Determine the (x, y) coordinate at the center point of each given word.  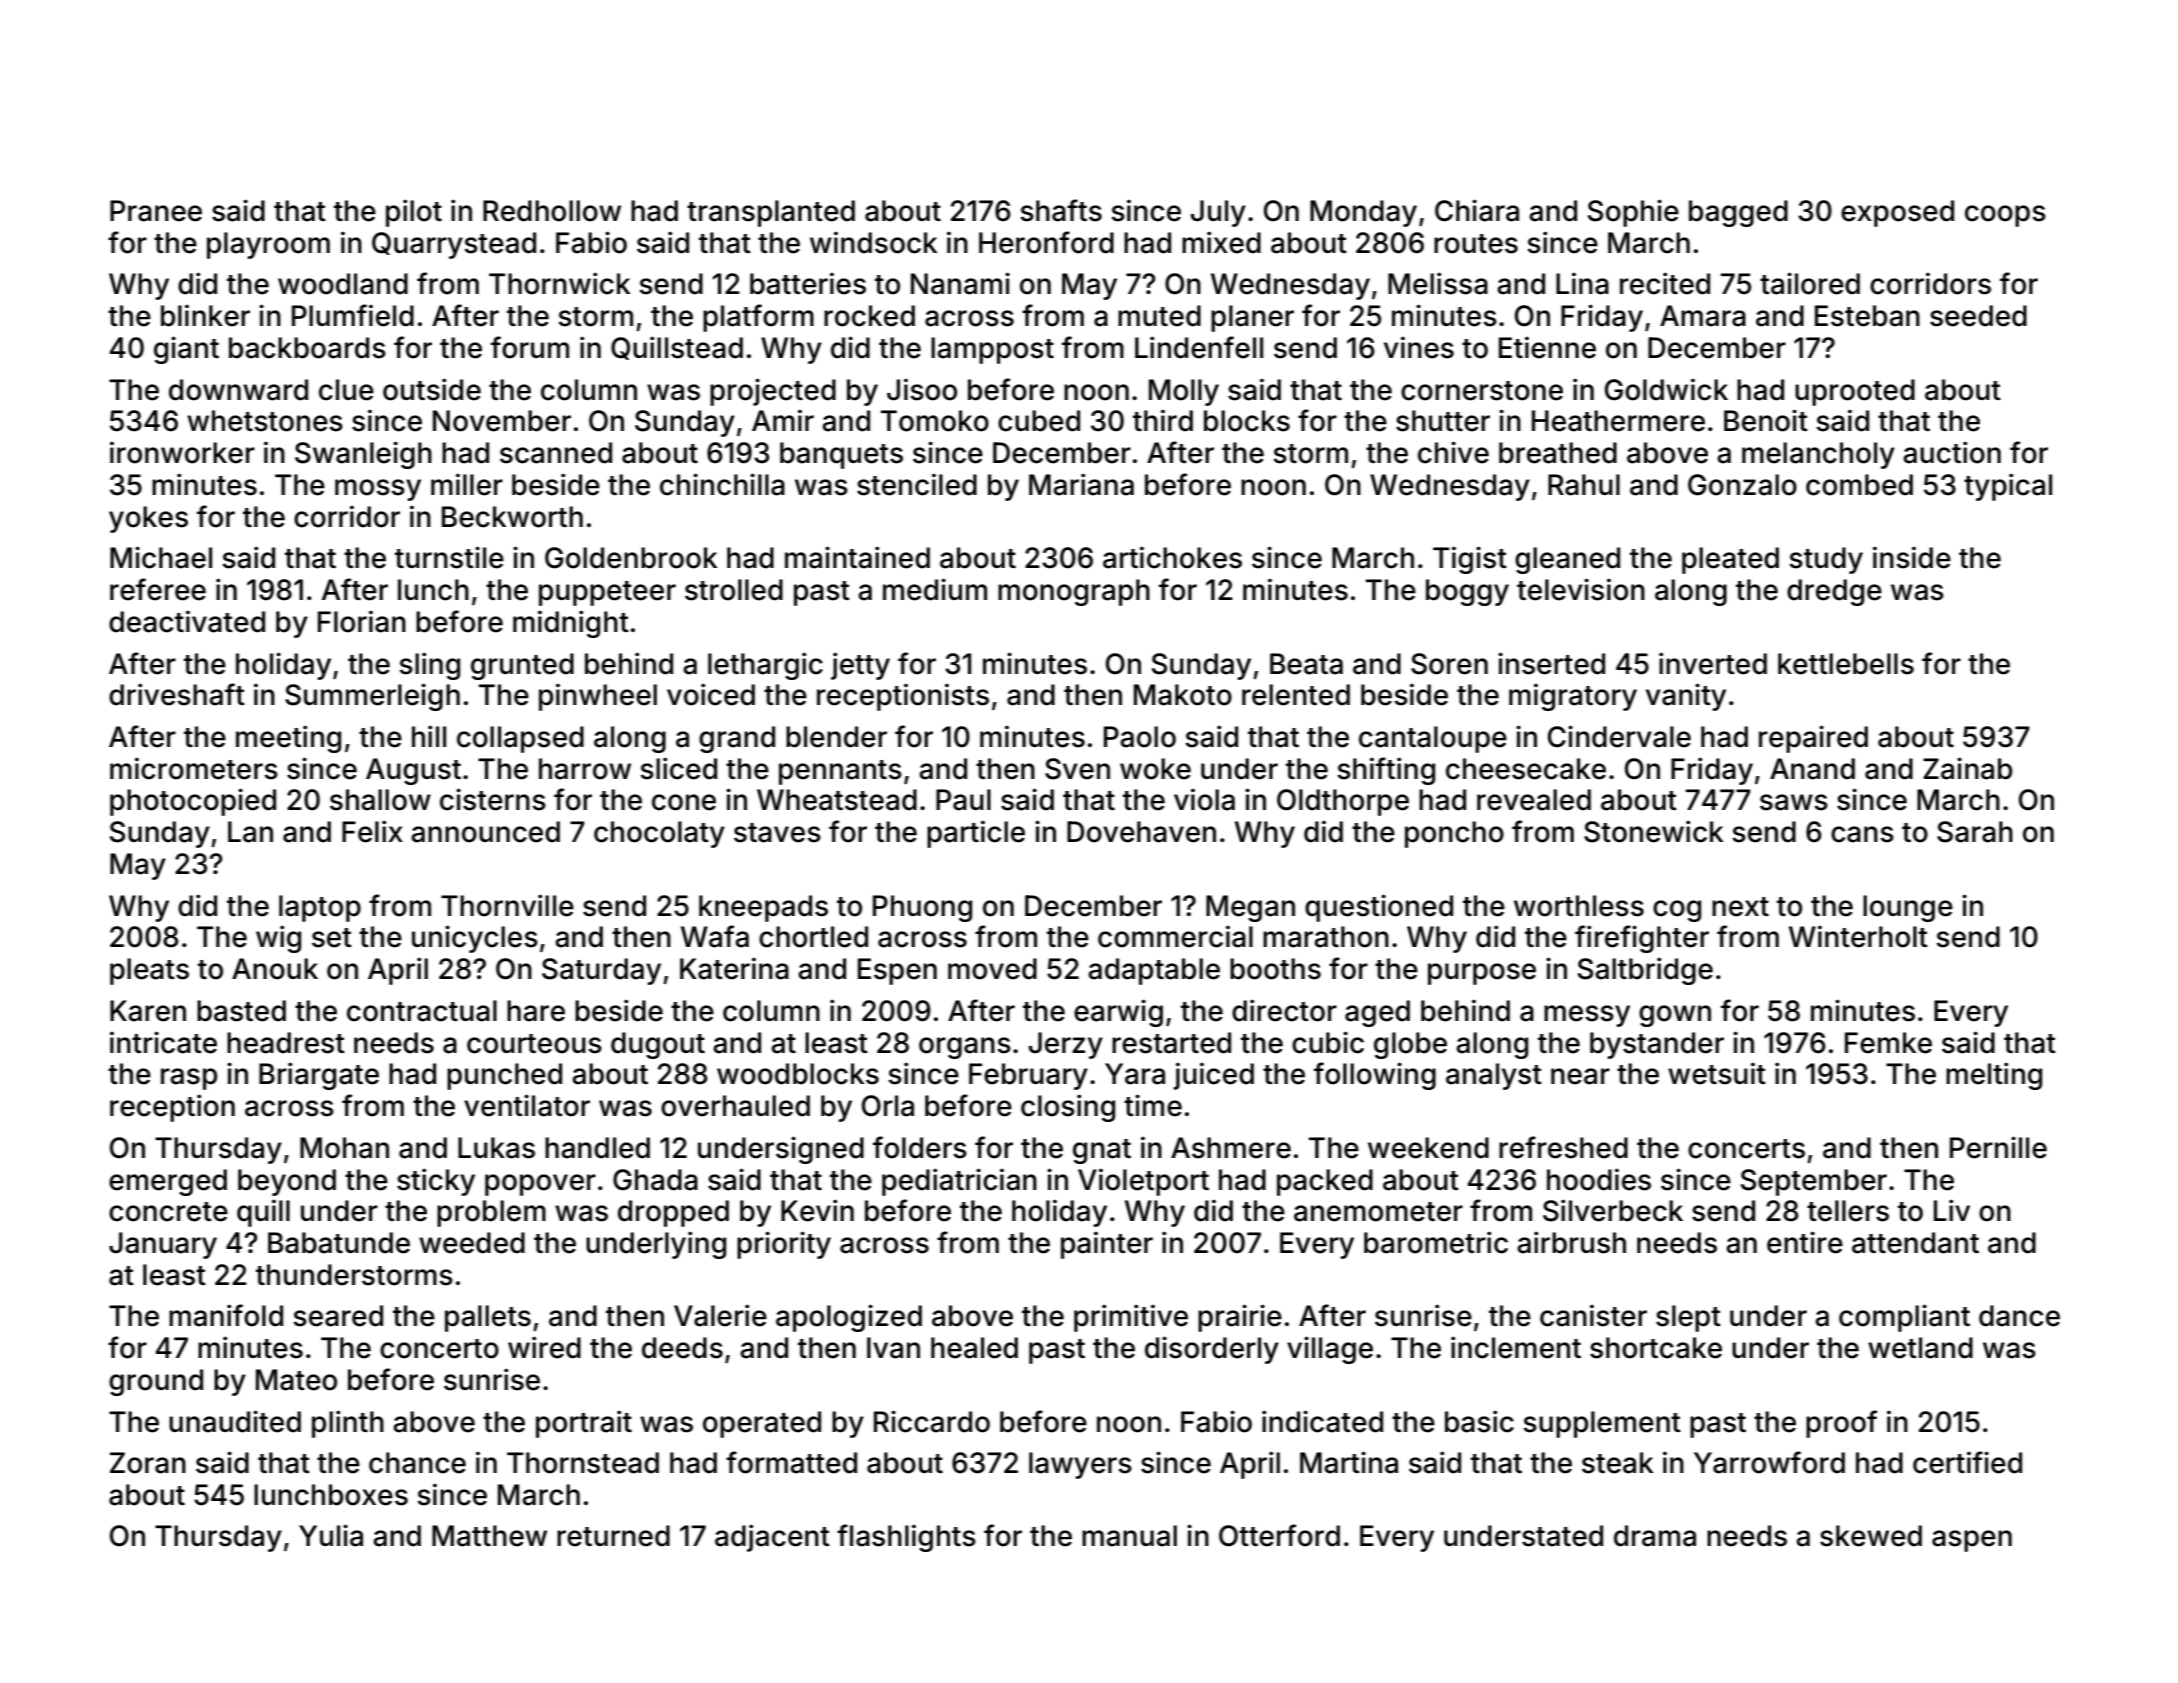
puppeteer (607, 593)
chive (1453, 452)
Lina (1582, 283)
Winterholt (1858, 936)
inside (1912, 557)
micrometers (194, 768)
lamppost (992, 350)
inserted (1551, 663)
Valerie (720, 1315)
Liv (1952, 1210)
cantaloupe (1433, 739)
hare (536, 1011)
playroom (268, 245)
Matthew (489, 1536)
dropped (673, 1213)
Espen (897, 971)
